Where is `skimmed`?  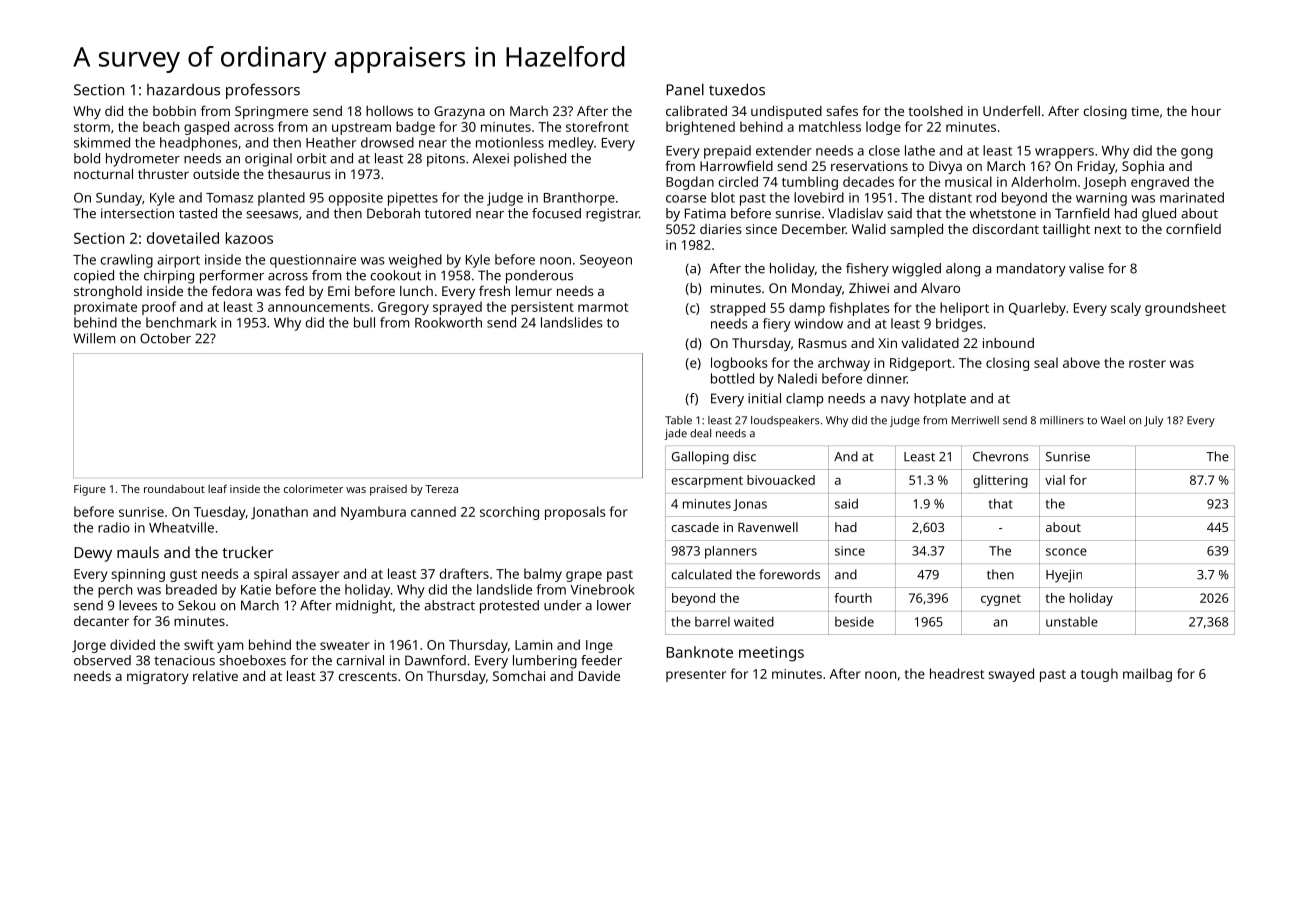 skimmed is located at coordinates (102, 142).
